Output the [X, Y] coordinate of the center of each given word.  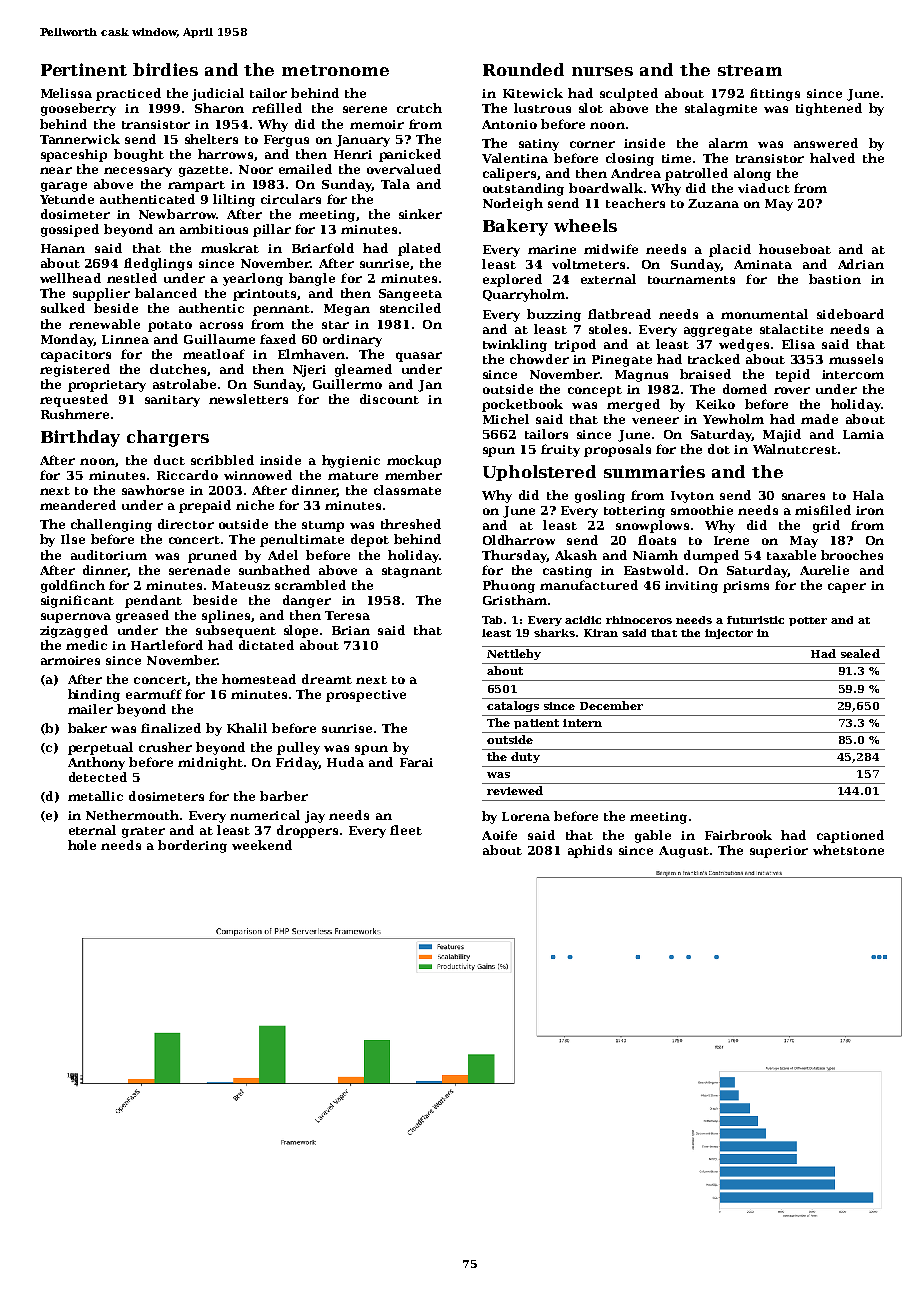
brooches [852, 555]
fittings [775, 94]
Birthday [80, 438]
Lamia [863, 434]
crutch [419, 108]
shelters [211, 139]
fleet [406, 830]
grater [143, 832]
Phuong [509, 586]
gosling [600, 496]
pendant [153, 601]
